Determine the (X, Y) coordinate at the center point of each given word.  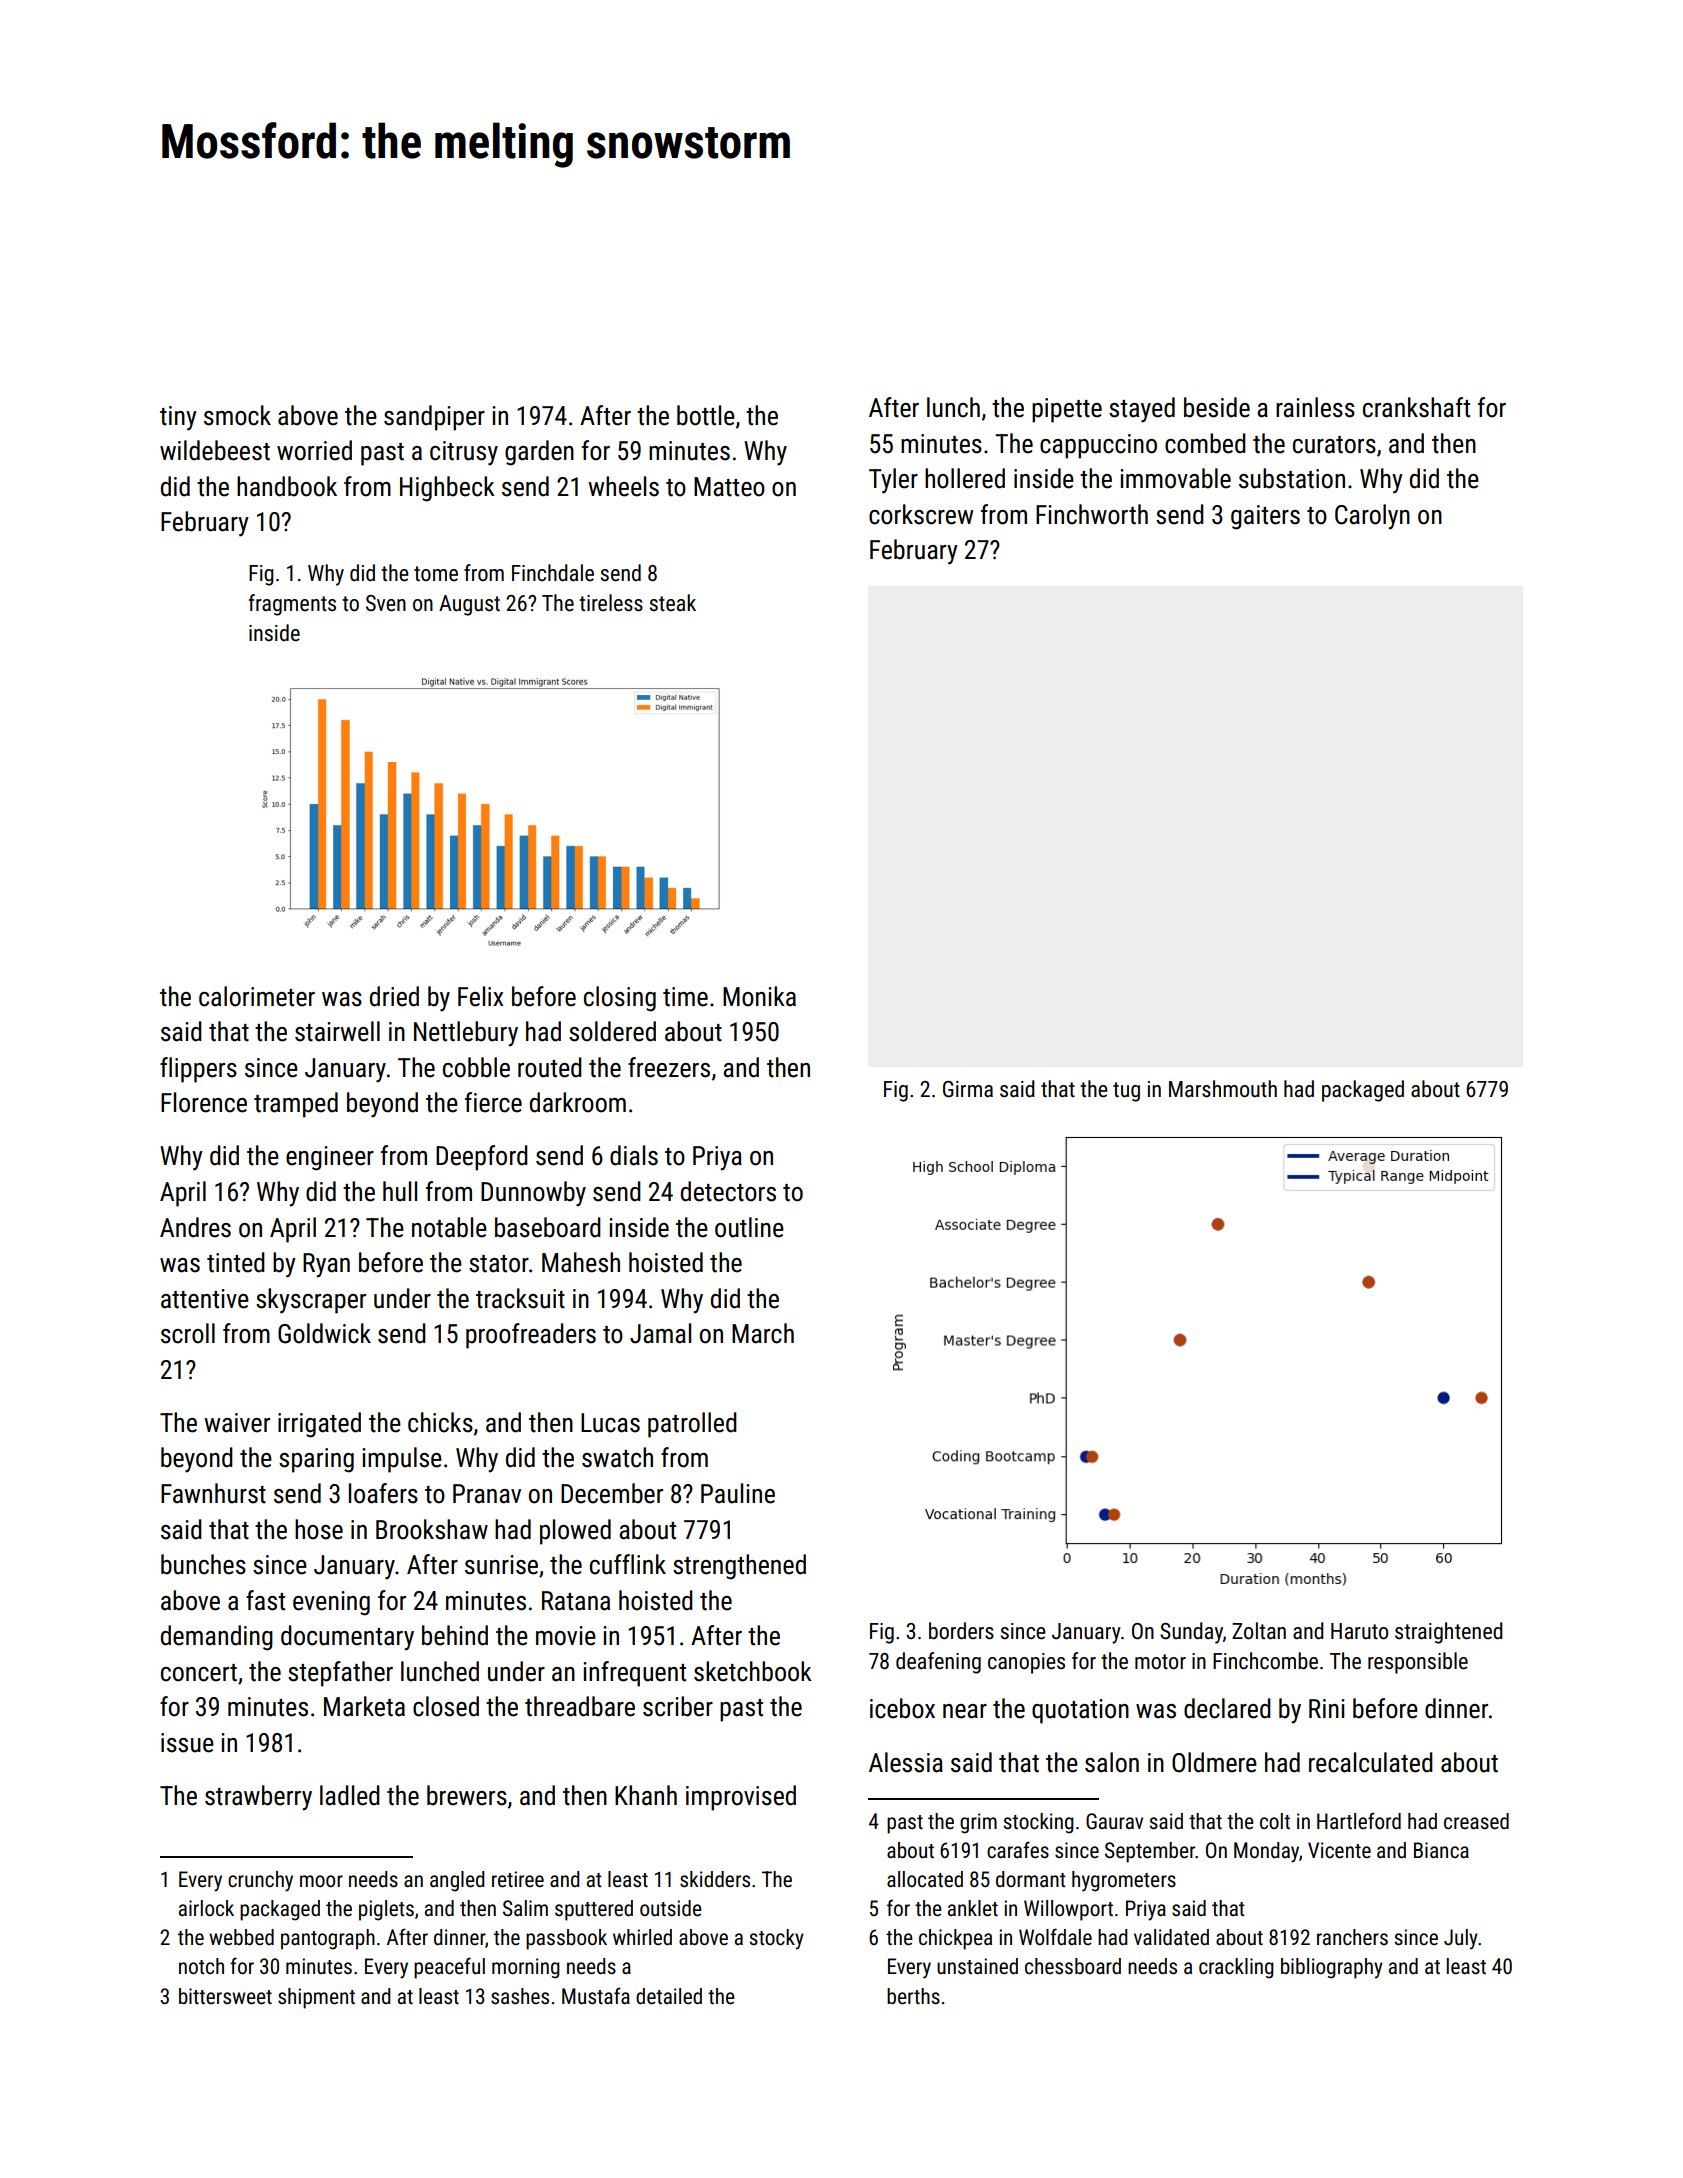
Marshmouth (1223, 1089)
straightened (1449, 1633)
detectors (728, 1191)
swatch (617, 1457)
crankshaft (1416, 407)
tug (1126, 1092)
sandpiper (434, 418)
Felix (480, 996)
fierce (493, 1102)
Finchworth (1092, 514)
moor (321, 1881)
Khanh (646, 1795)
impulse (402, 1460)
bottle (706, 415)
